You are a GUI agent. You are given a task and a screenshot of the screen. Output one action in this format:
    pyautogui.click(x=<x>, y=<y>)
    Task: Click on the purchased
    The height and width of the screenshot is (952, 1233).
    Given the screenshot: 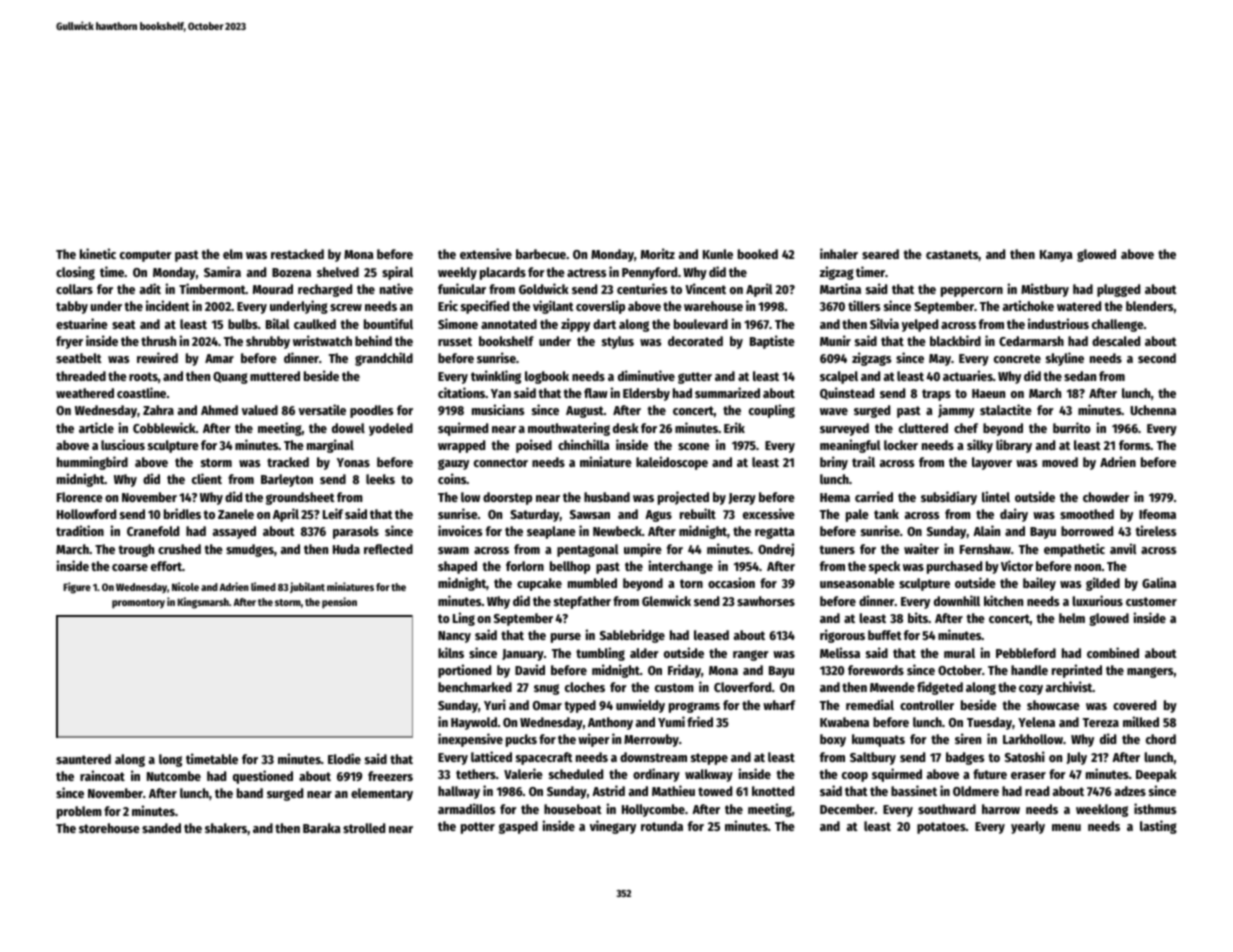 What is the action you would take?
    pyautogui.click(x=954, y=567)
